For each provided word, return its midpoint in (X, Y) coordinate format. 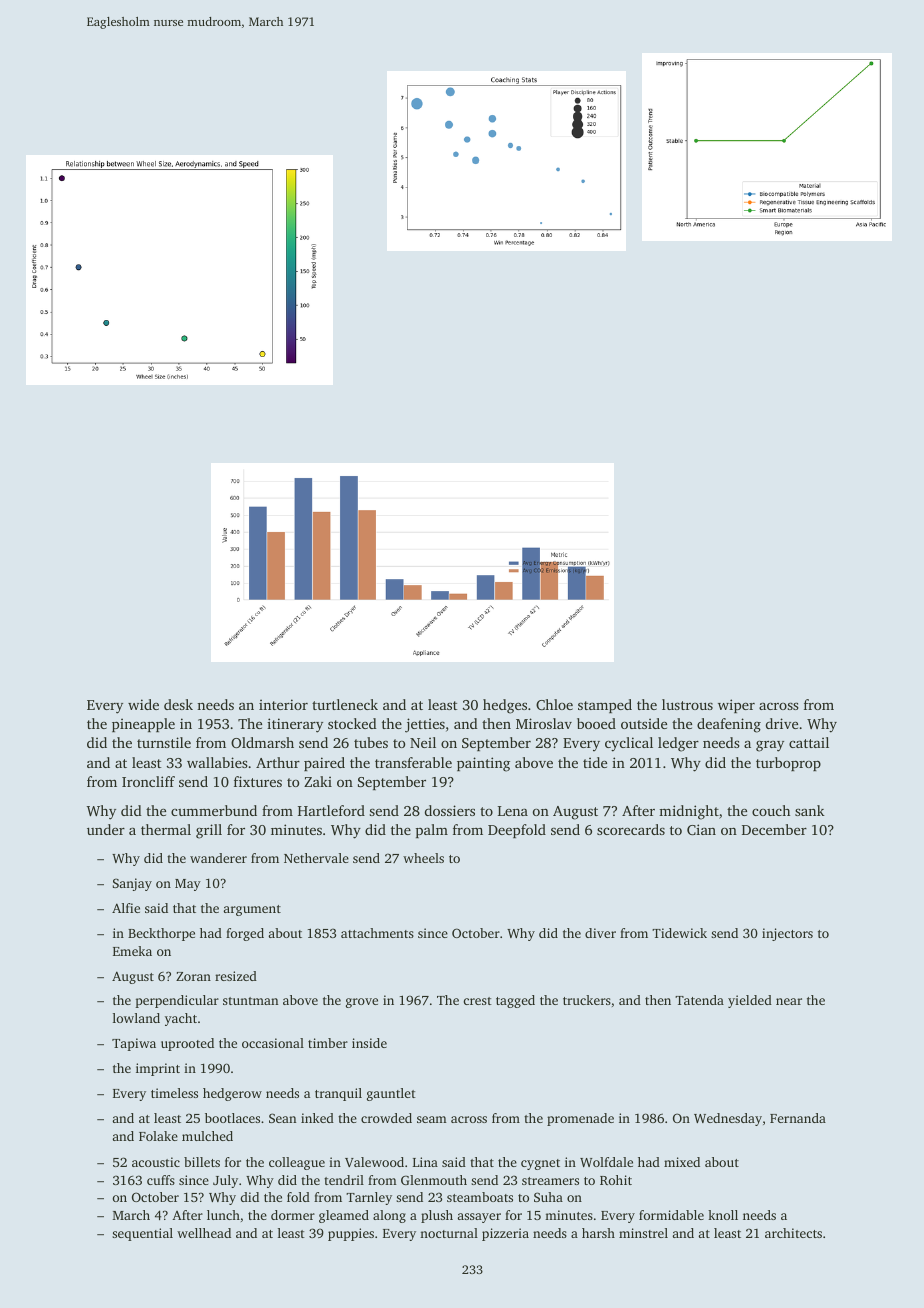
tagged (515, 1001)
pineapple (143, 725)
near (789, 1001)
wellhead (204, 1233)
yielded (750, 1001)
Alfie (126, 908)
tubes (371, 742)
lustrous (687, 704)
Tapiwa (134, 1044)
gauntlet (391, 1094)
